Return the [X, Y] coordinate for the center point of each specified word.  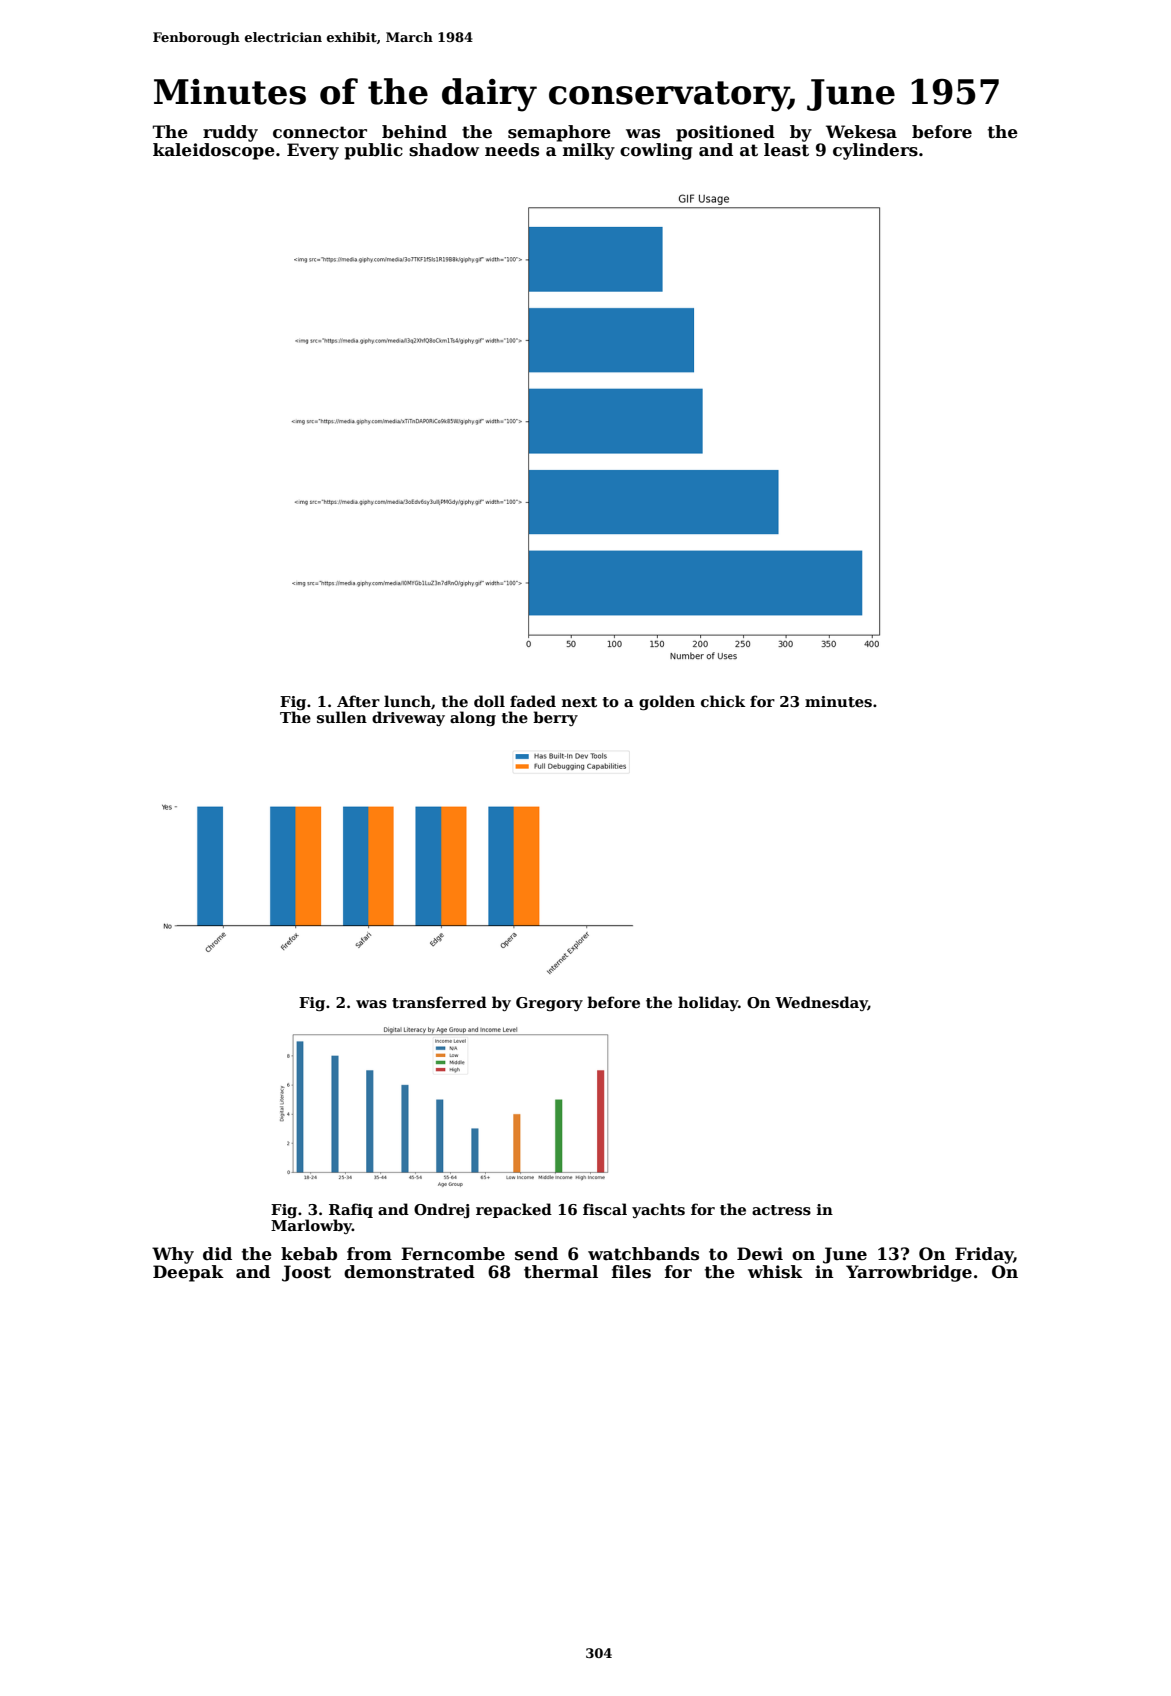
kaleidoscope [214, 151]
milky [589, 151]
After [358, 701]
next [579, 702]
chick [723, 701]
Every [313, 151]
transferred [439, 1002]
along [473, 718]
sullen [342, 717]
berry [555, 718]
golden [667, 702]
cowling [656, 151]
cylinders [875, 151]
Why [173, 1255]
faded [533, 701]
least [786, 150]
